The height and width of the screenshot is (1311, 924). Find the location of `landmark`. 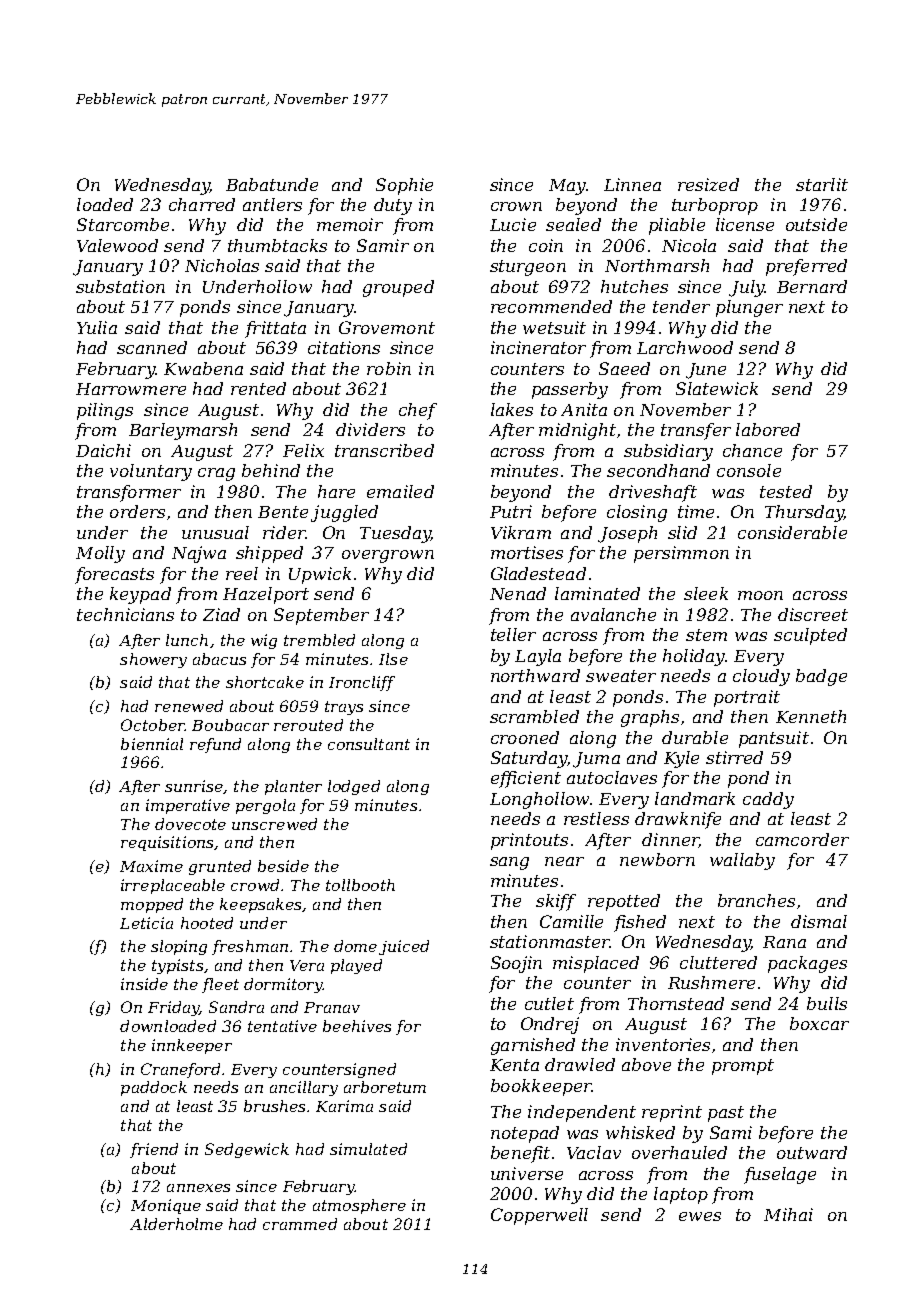

landmark is located at coordinates (695, 798).
